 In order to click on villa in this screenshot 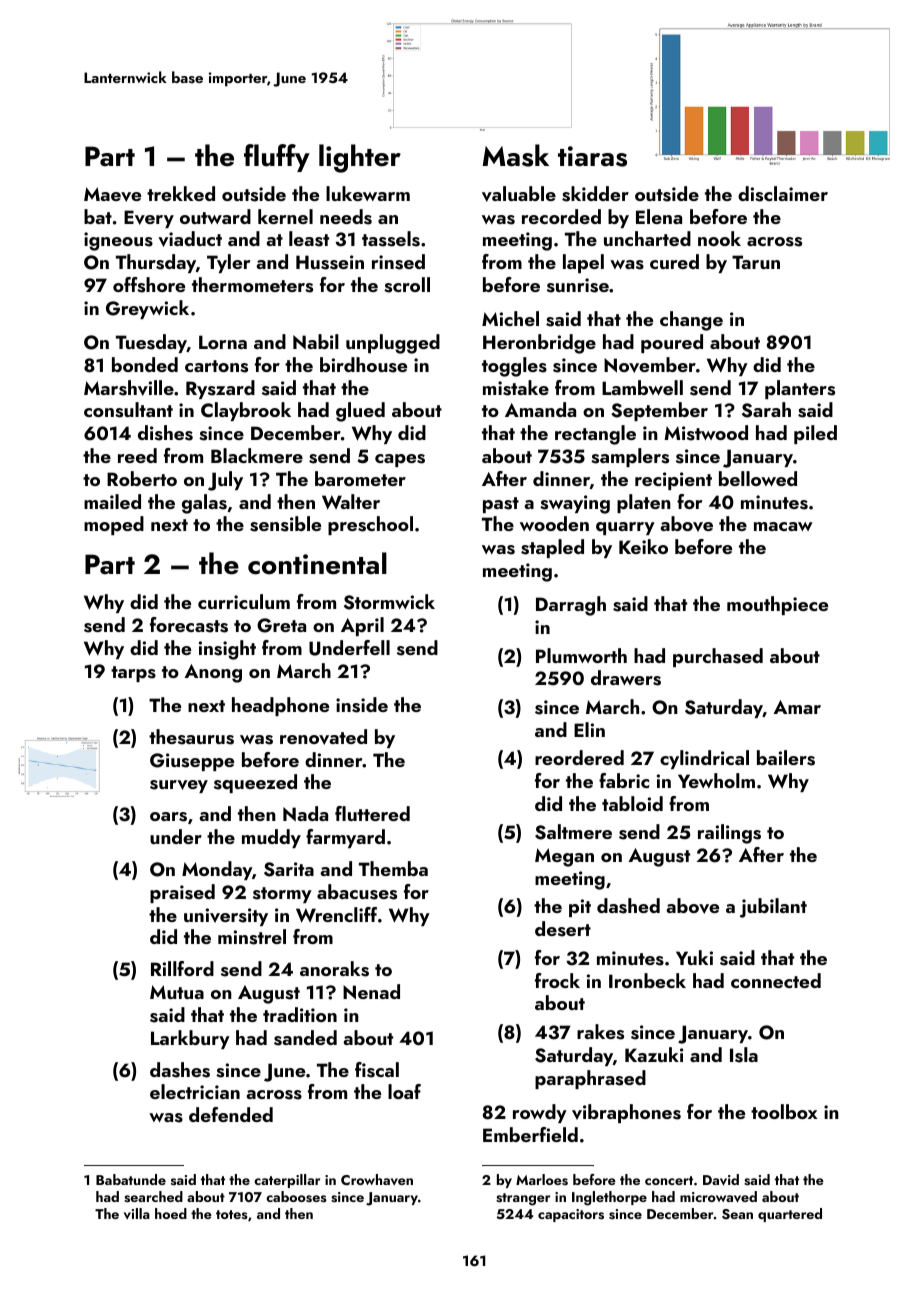, I will do `click(137, 1214)`.
